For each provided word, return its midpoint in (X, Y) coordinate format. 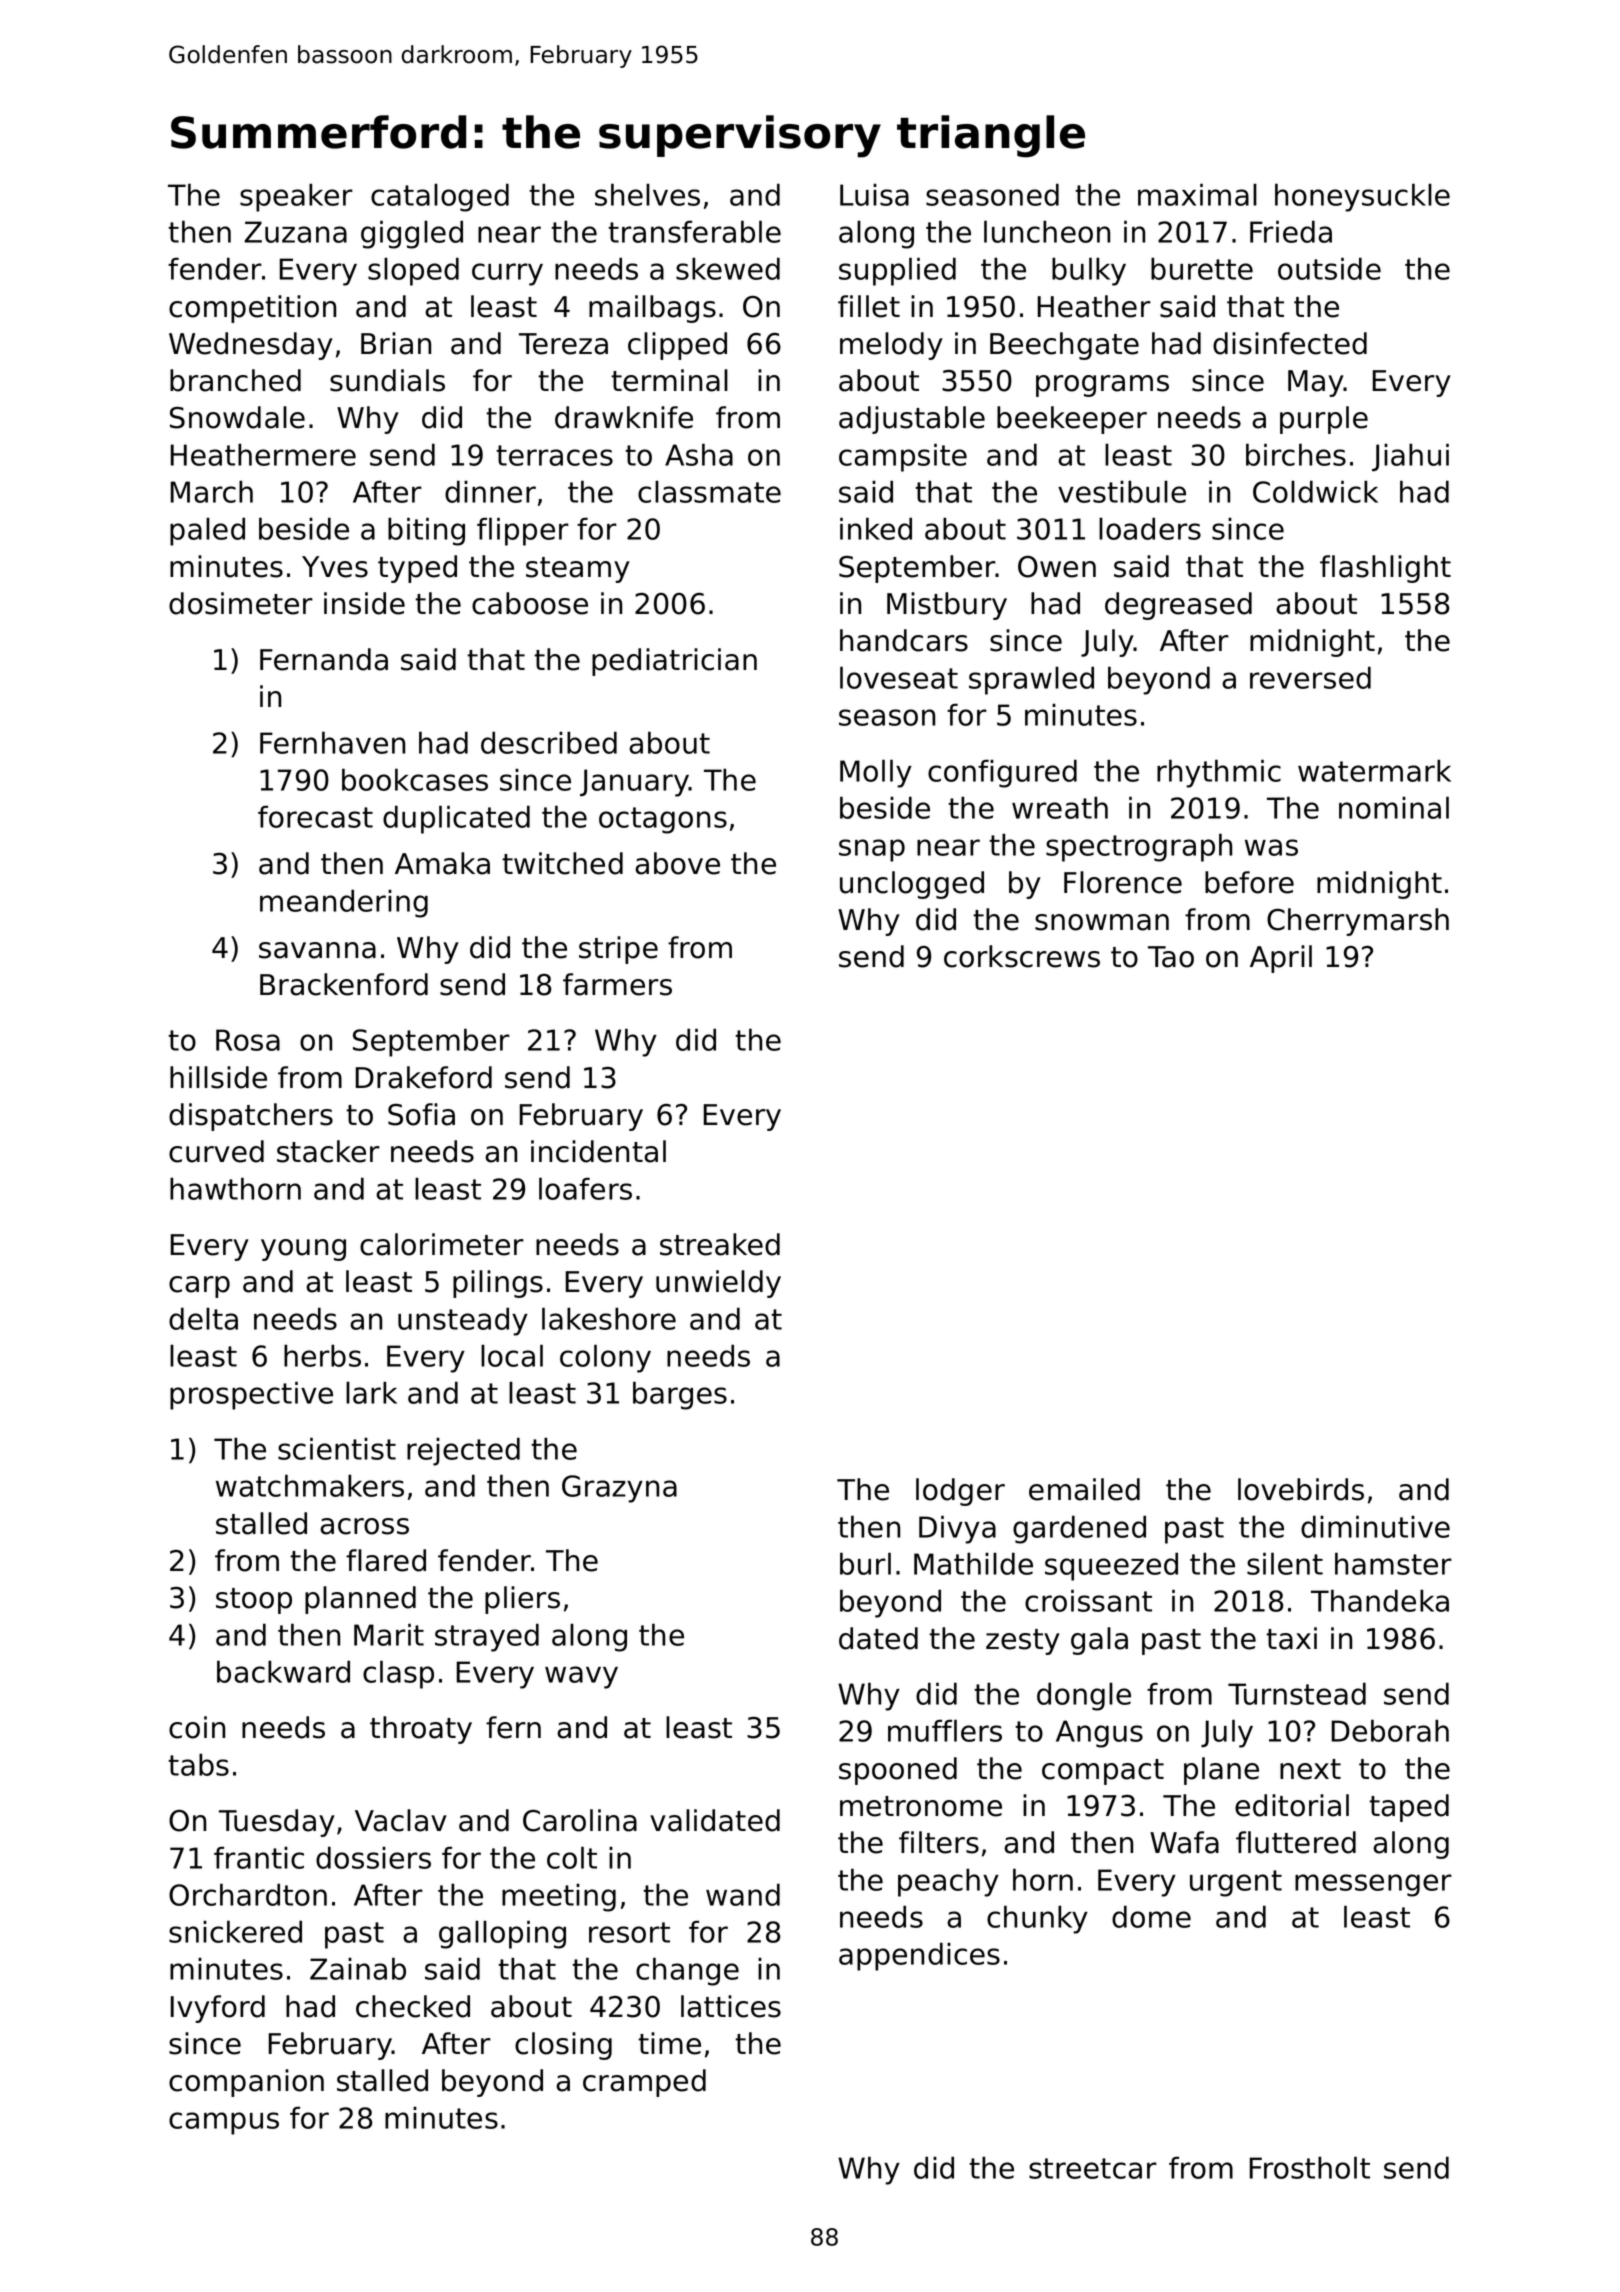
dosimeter (241, 603)
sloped (413, 271)
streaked (720, 1244)
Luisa (874, 194)
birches (1296, 454)
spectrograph (1139, 847)
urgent (1236, 1883)
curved (216, 1151)
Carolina (580, 1820)
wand (743, 1894)
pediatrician (674, 662)
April (1281, 959)
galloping (502, 1934)
